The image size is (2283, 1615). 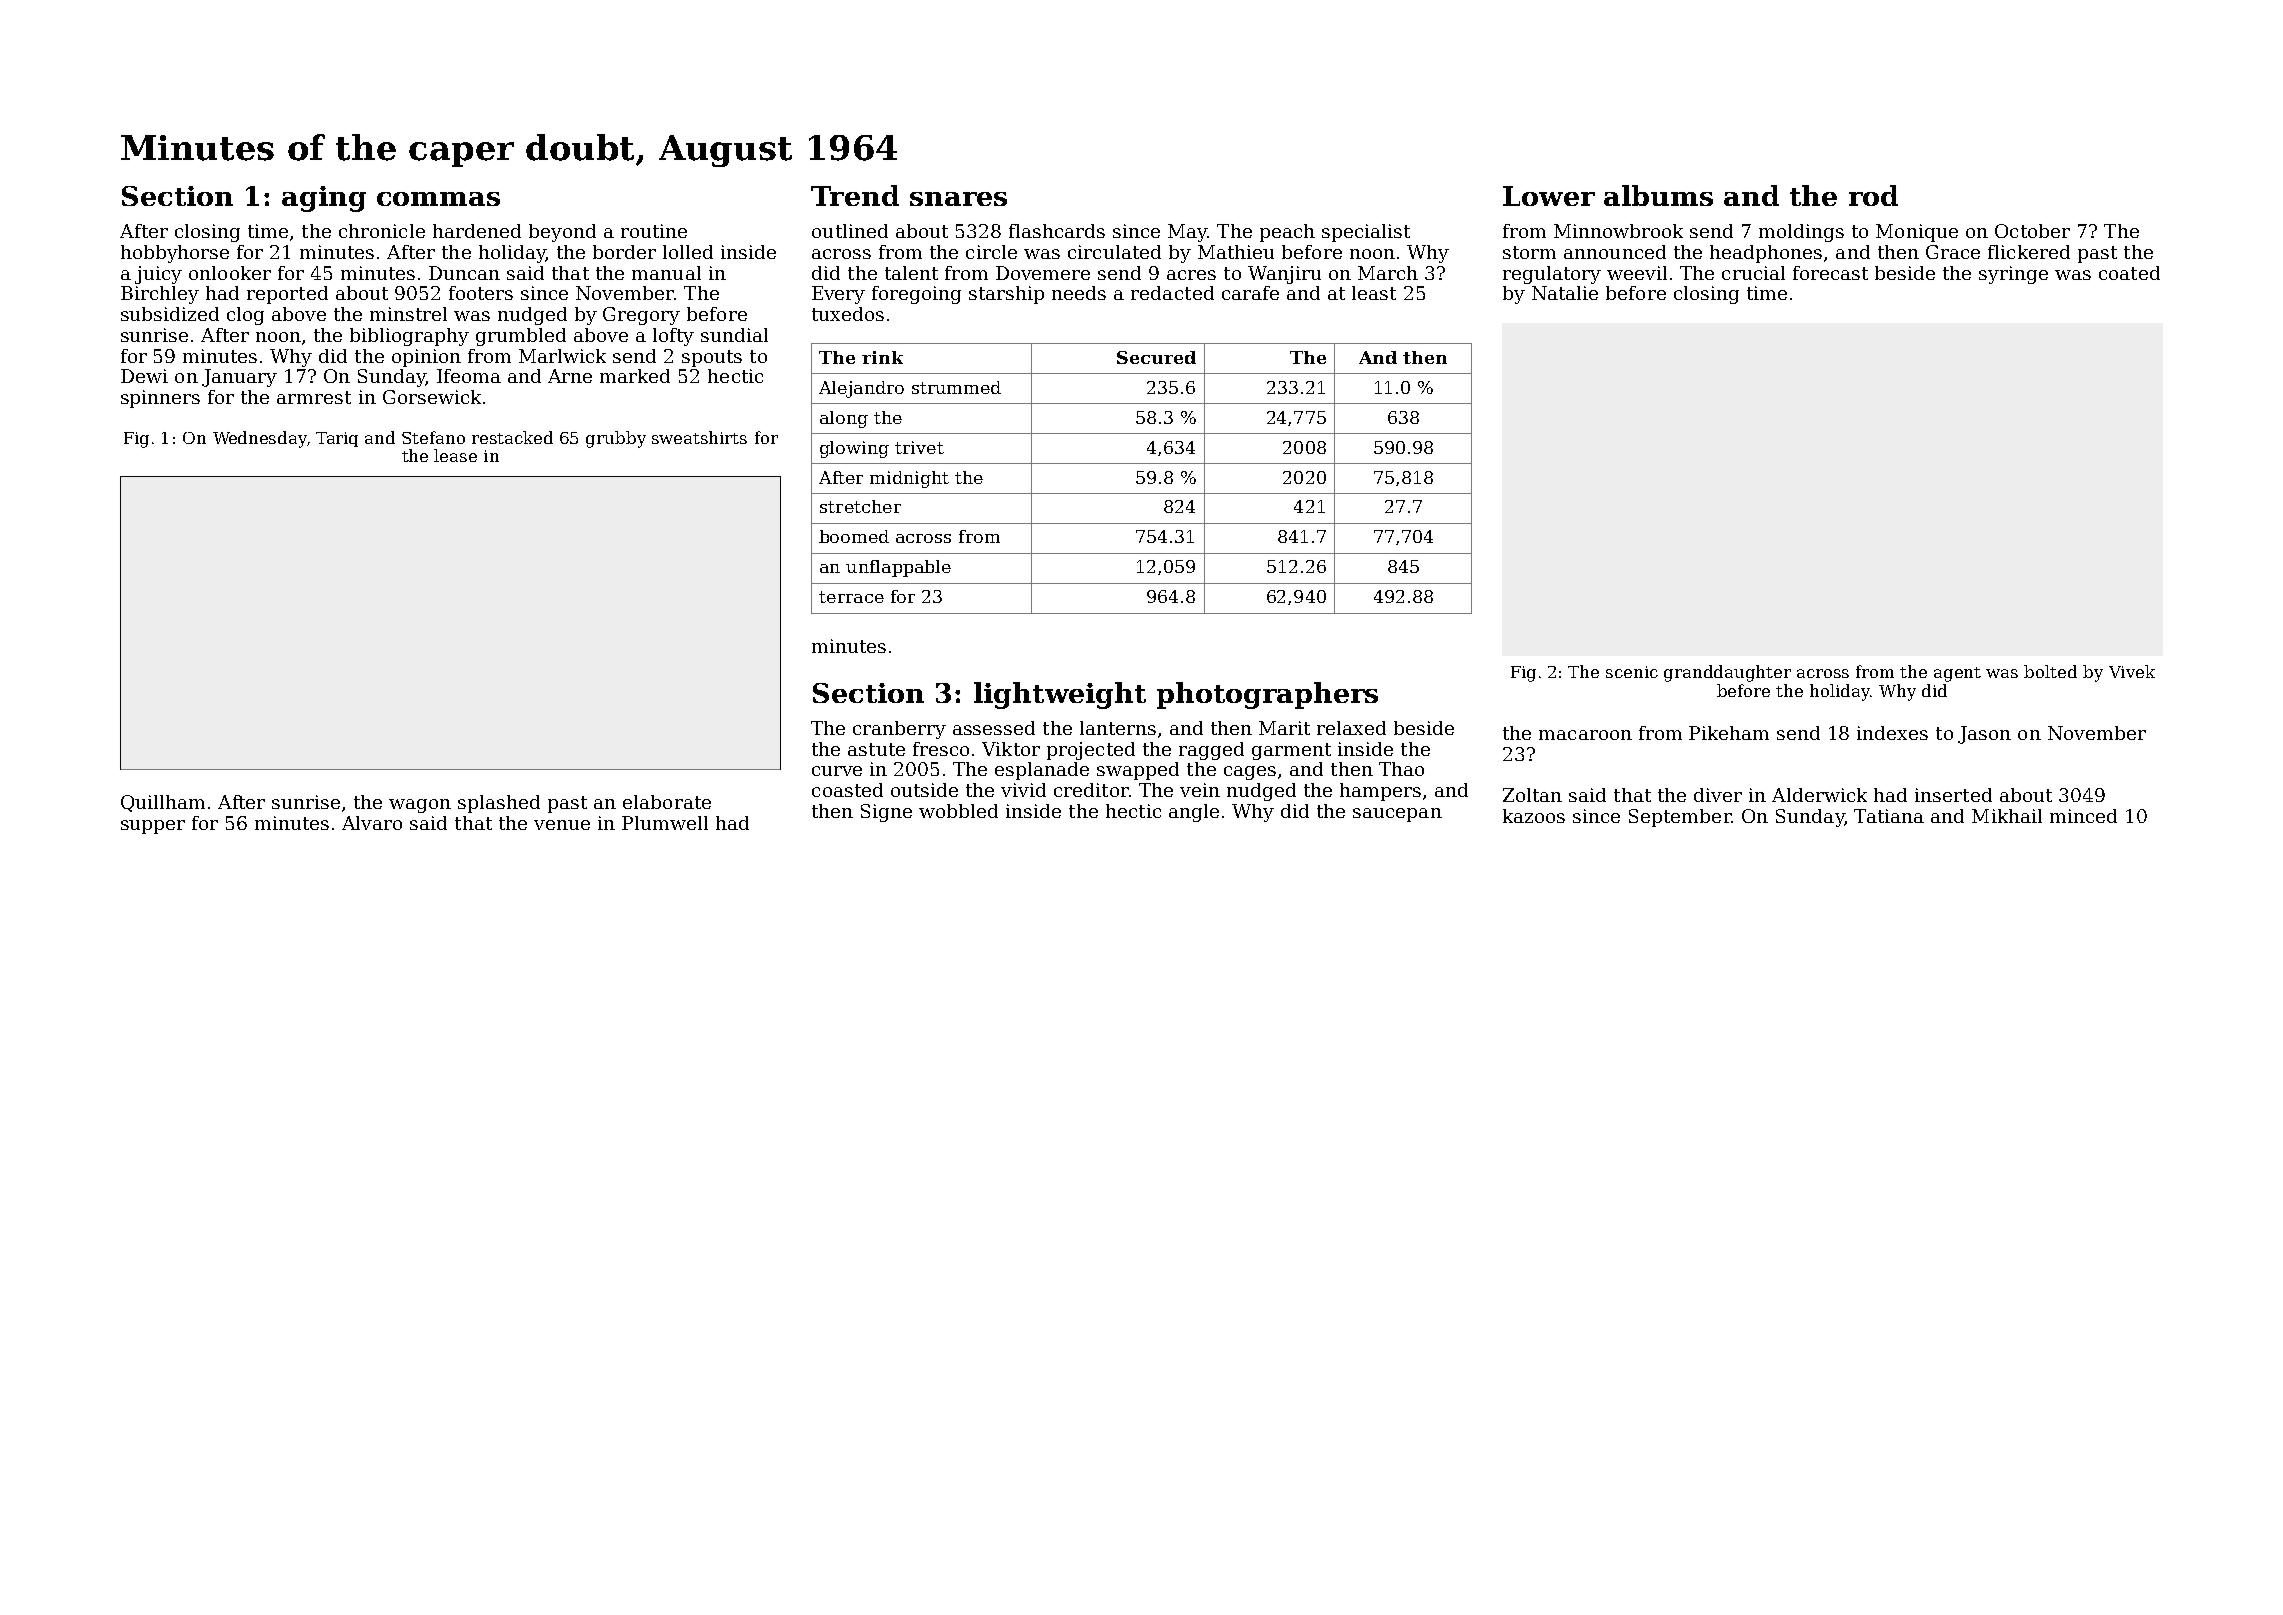 What do you see at coordinates (899, 730) in the screenshot?
I see `cranberry` at bounding box center [899, 730].
